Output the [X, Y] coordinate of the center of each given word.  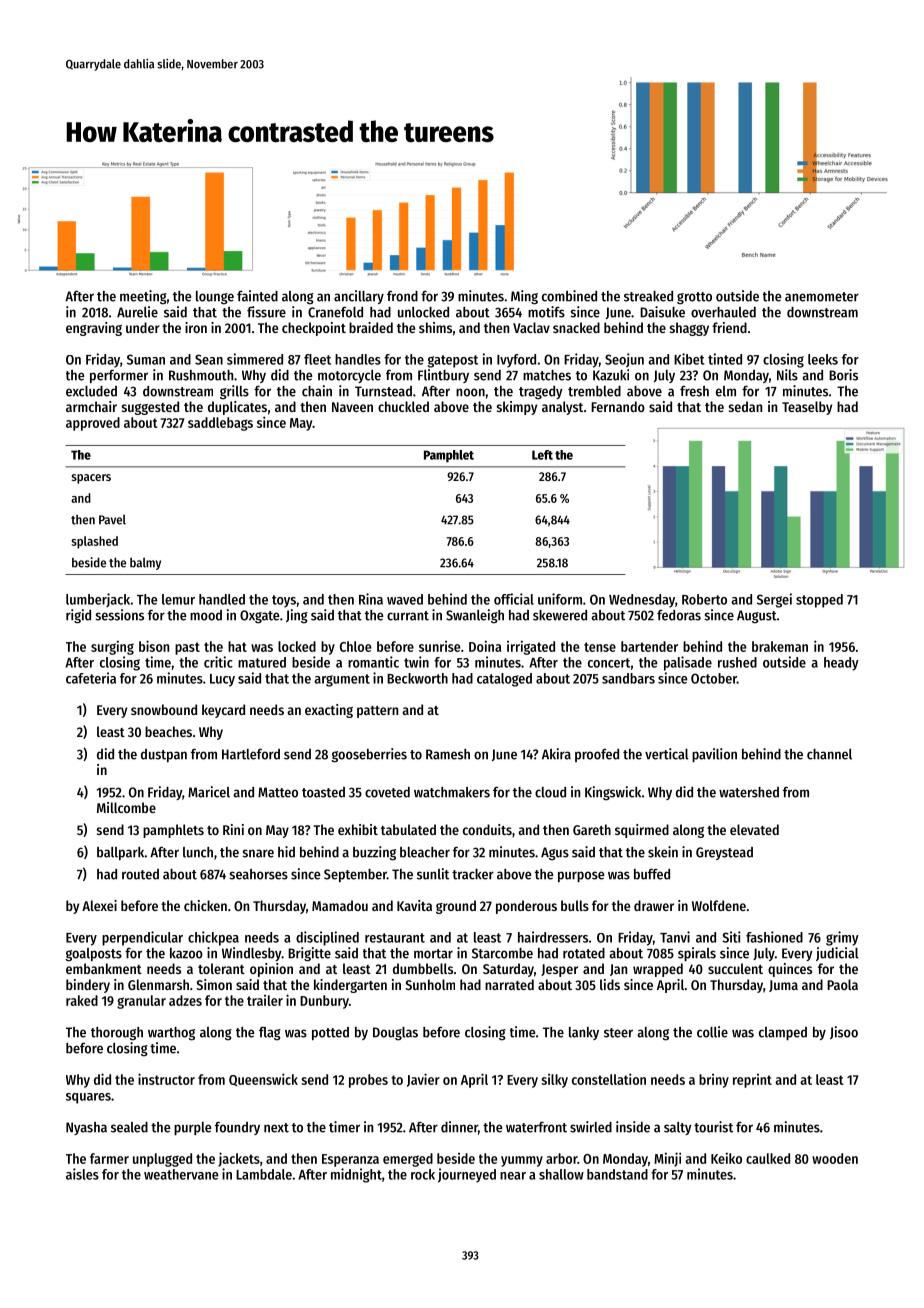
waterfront [536, 1127]
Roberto [704, 599]
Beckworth [417, 678]
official [514, 599]
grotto [694, 298]
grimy [842, 938]
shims [435, 327]
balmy [145, 563]
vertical [666, 754]
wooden [835, 1158]
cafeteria [91, 678]
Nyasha [86, 1128]
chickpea [213, 938]
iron [196, 327]
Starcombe [502, 953]
